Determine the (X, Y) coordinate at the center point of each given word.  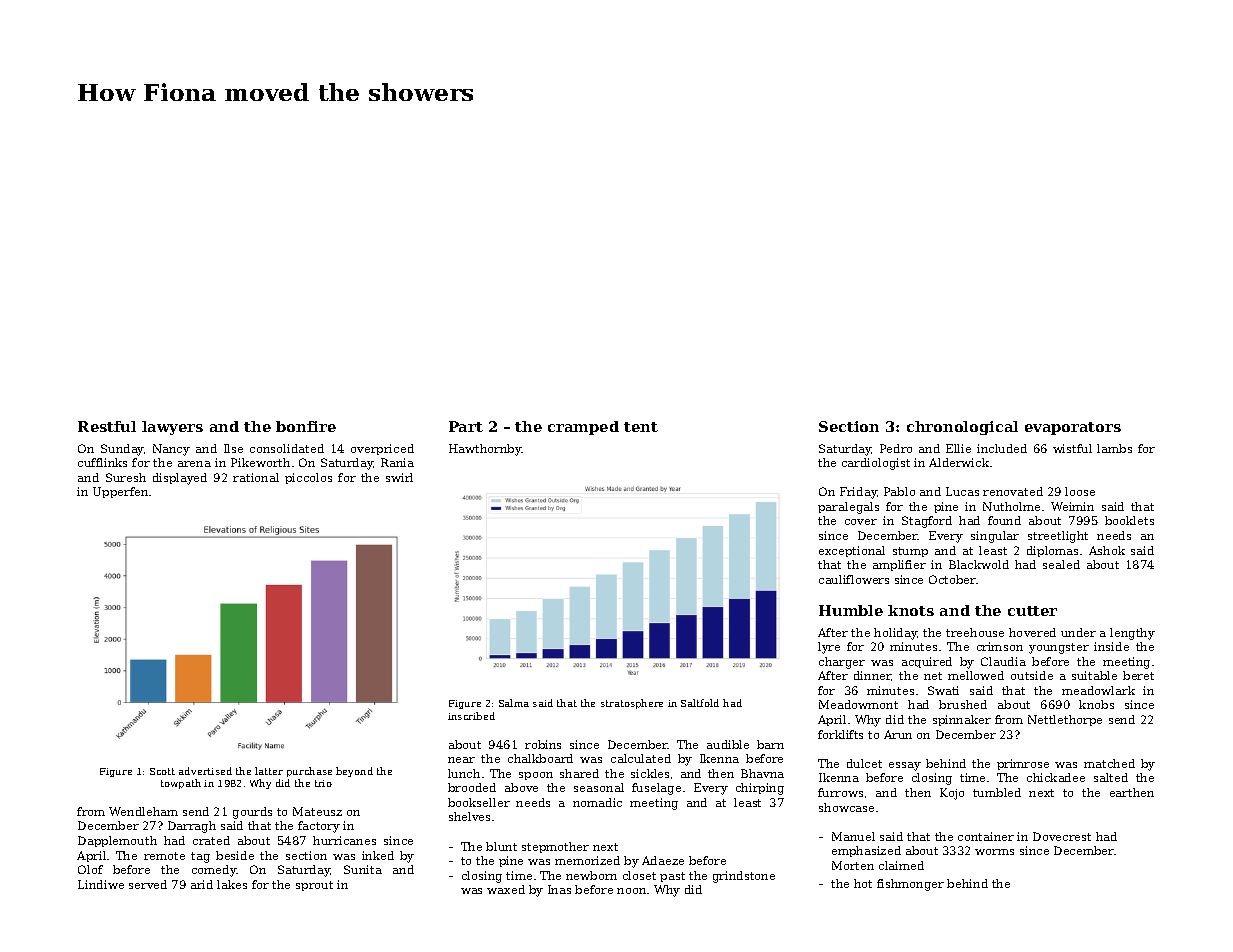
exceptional (852, 551)
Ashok (1107, 550)
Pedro (896, 448)
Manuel (853, 836)
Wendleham (143, 811)
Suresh (126, 477)
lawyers (172, 428)
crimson (1000, 646)
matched (1109, 763)
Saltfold (700, 703)
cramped (583, 428)
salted (1111, 777)
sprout (314, 886)
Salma (514, 703)
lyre (829, 648)
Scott (162, 771)
